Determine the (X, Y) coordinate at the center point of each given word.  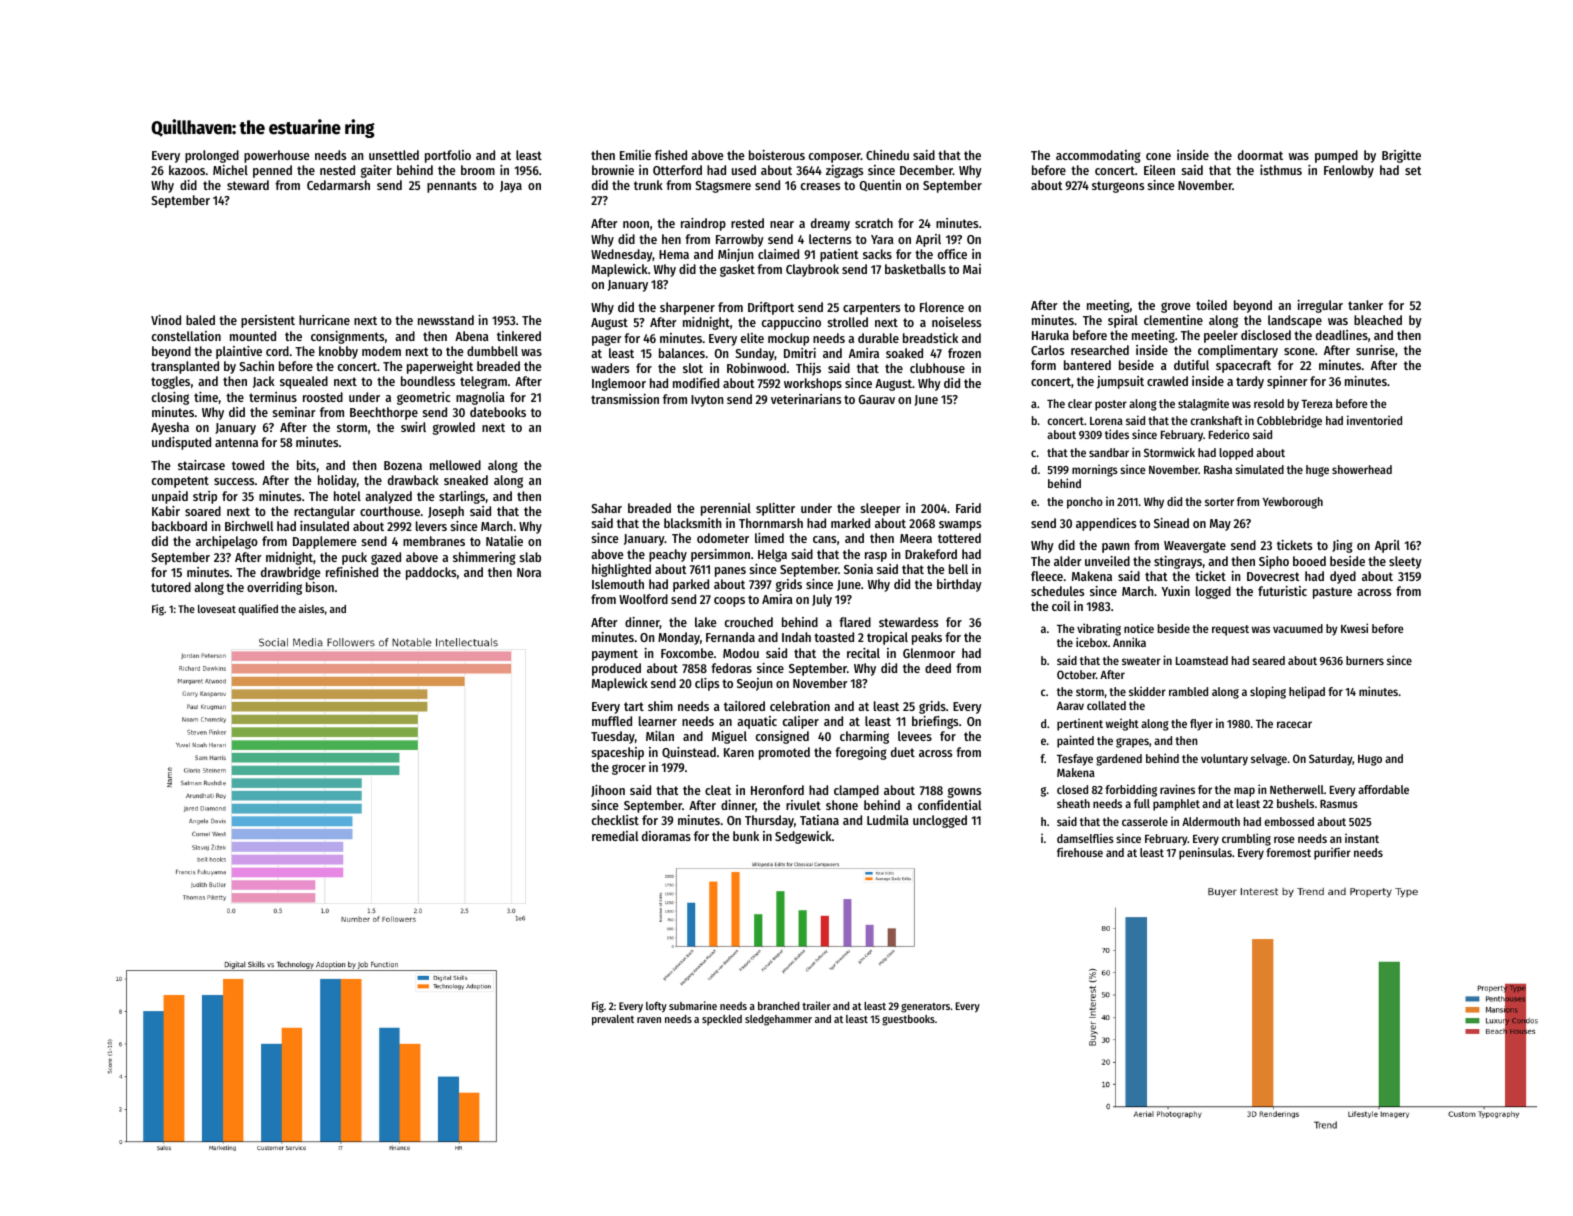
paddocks (431, 573)
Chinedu (887, 155)
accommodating (1098, 156)
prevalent (613, 1020)
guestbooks (908, 1020)
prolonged (212, 156)
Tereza (1317, 404)
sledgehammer (778, 1020)
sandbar (1109, 452)
